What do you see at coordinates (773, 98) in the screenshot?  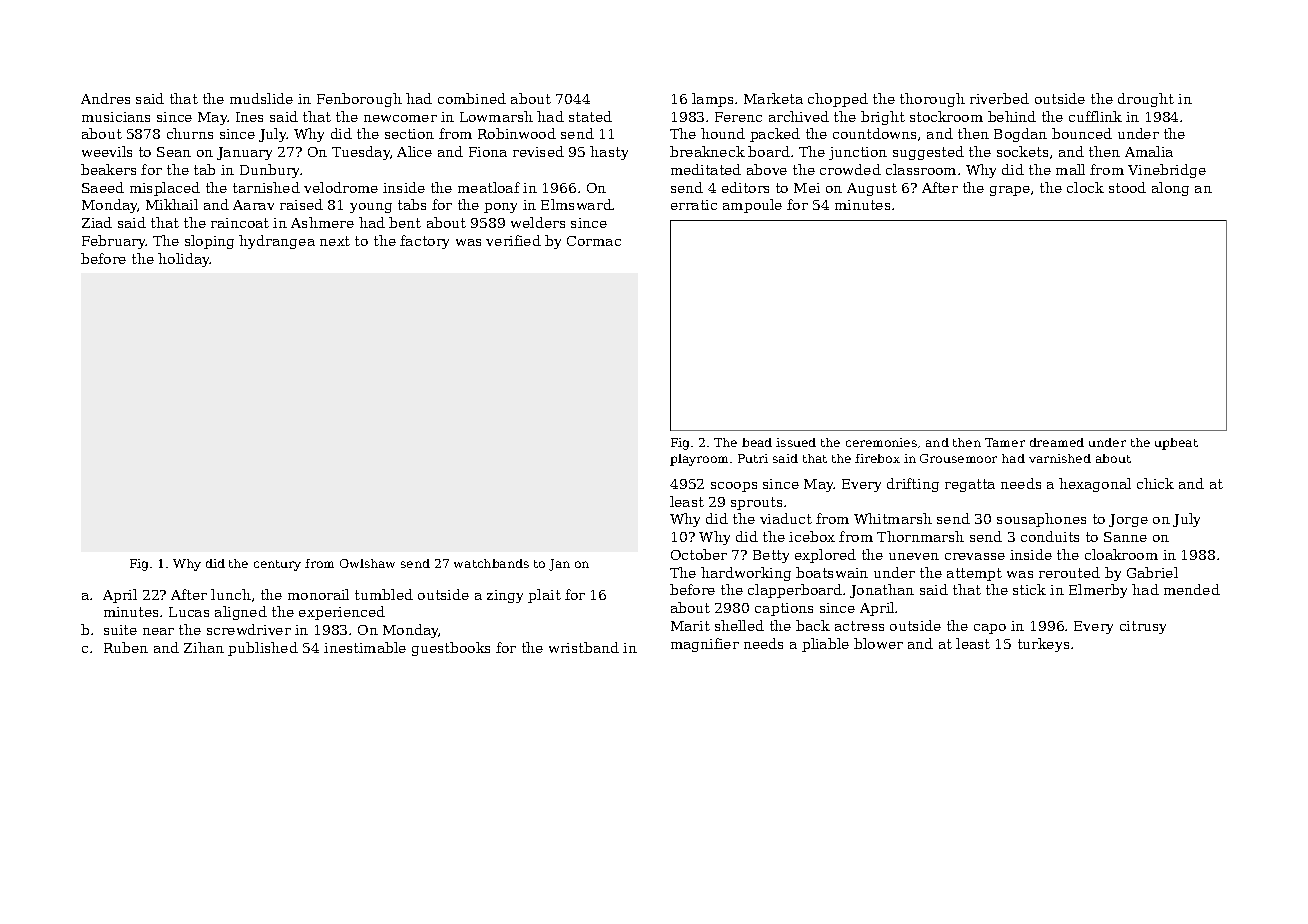 I see `Marketa` at bounding box center [773, 98].
